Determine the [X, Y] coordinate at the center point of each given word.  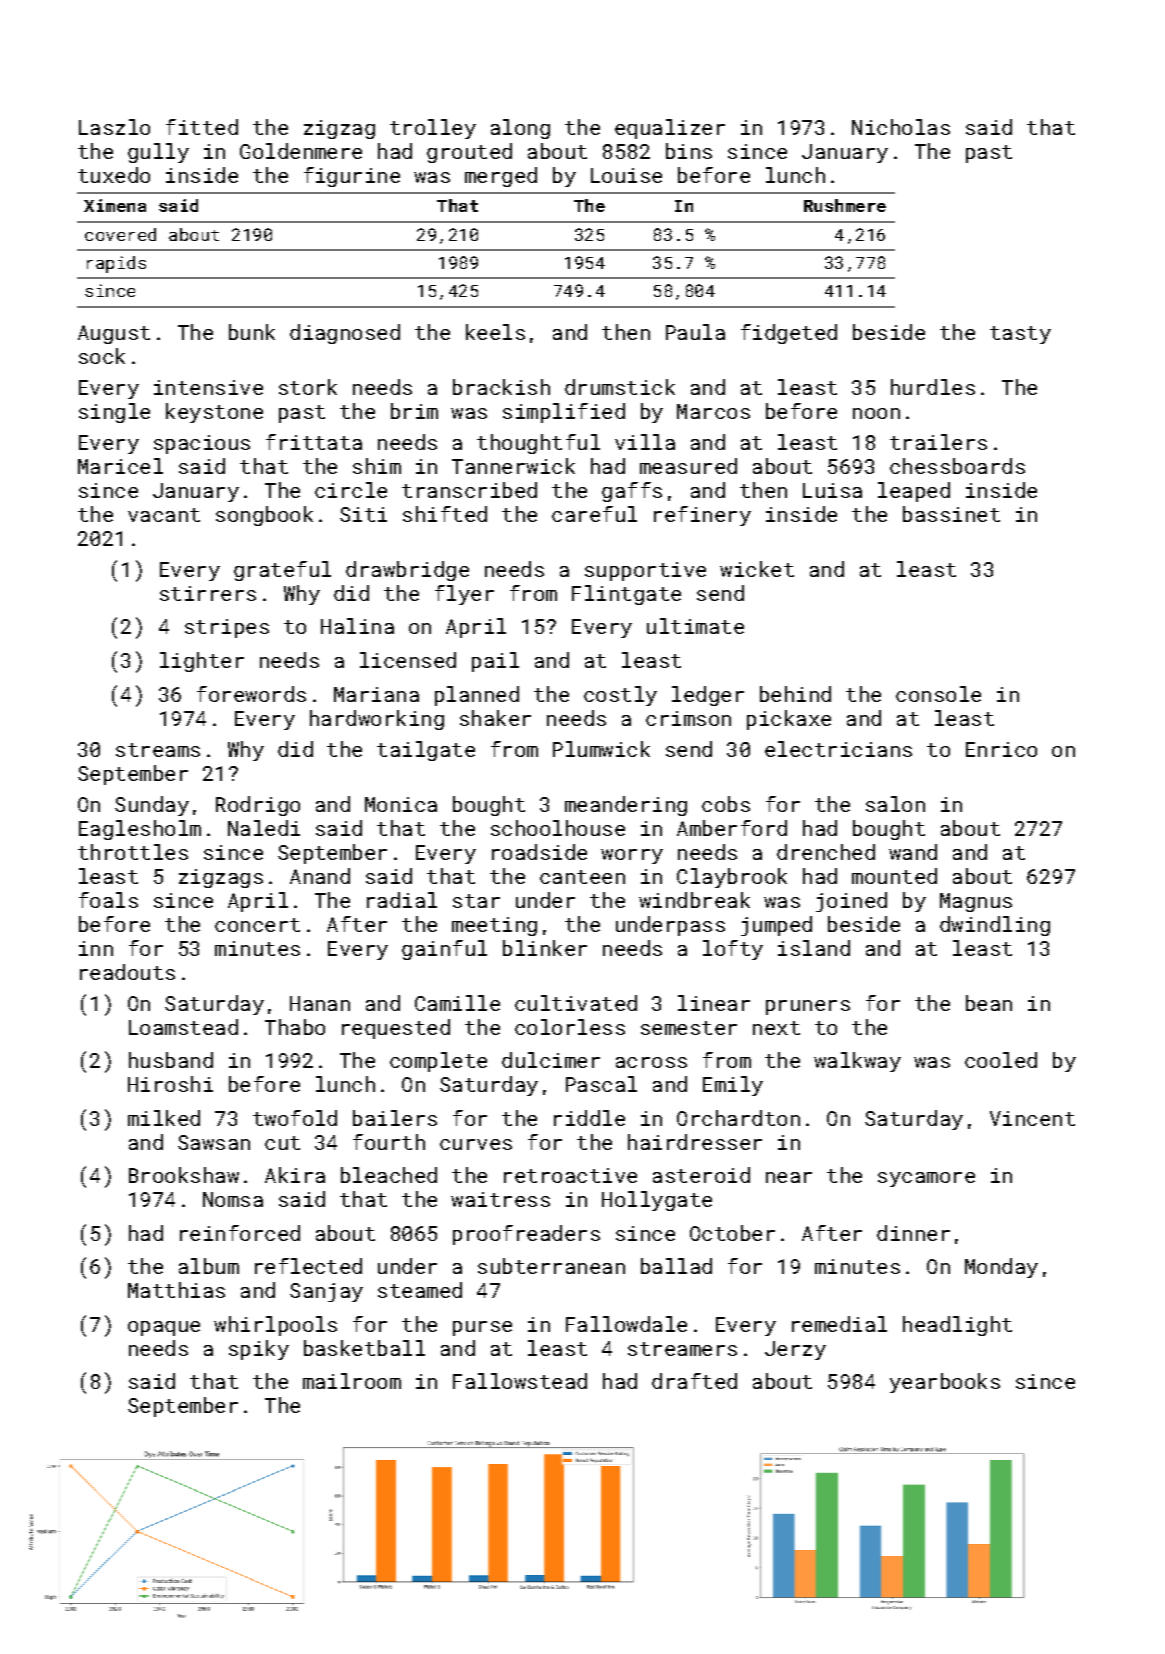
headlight [957, 1326]
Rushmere [845, 205]
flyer [464, 595]
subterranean [551, 1266]
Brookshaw [184, 1175]
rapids [116, 264]
